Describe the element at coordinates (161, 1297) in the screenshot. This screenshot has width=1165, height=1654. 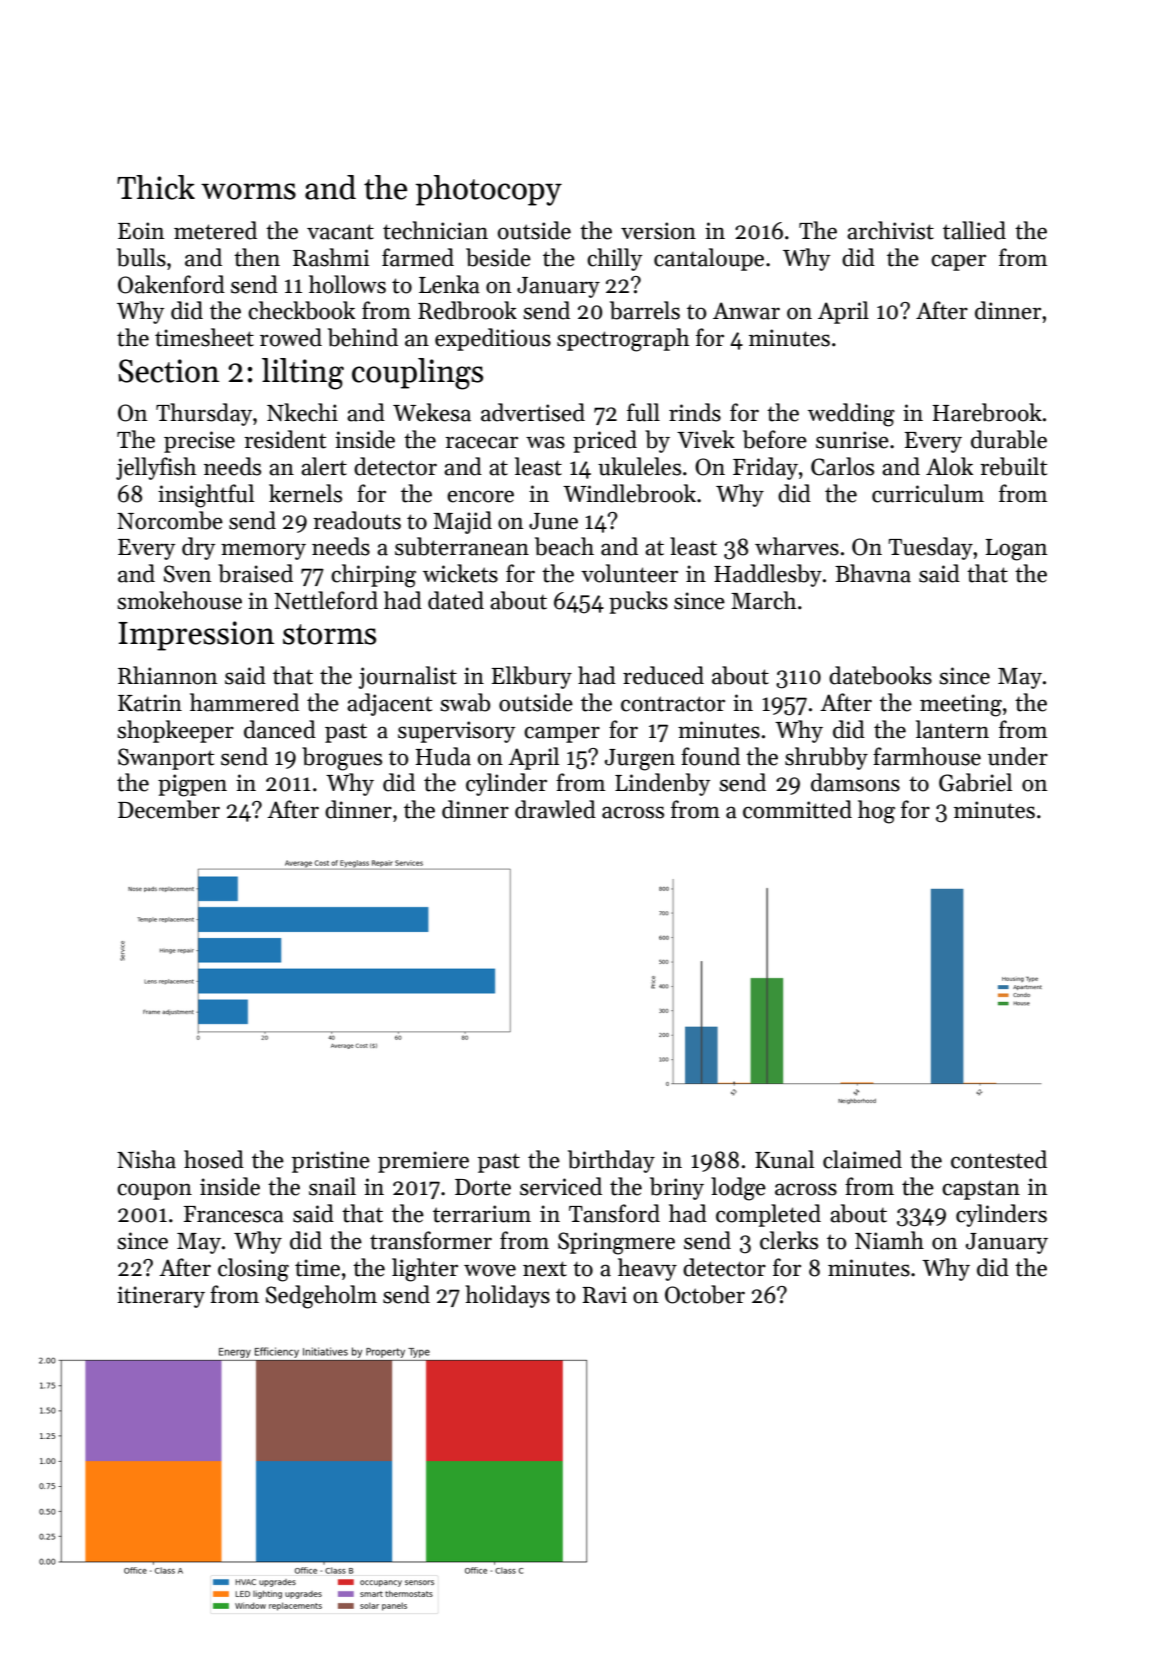
I see `itinerary` at that location.
